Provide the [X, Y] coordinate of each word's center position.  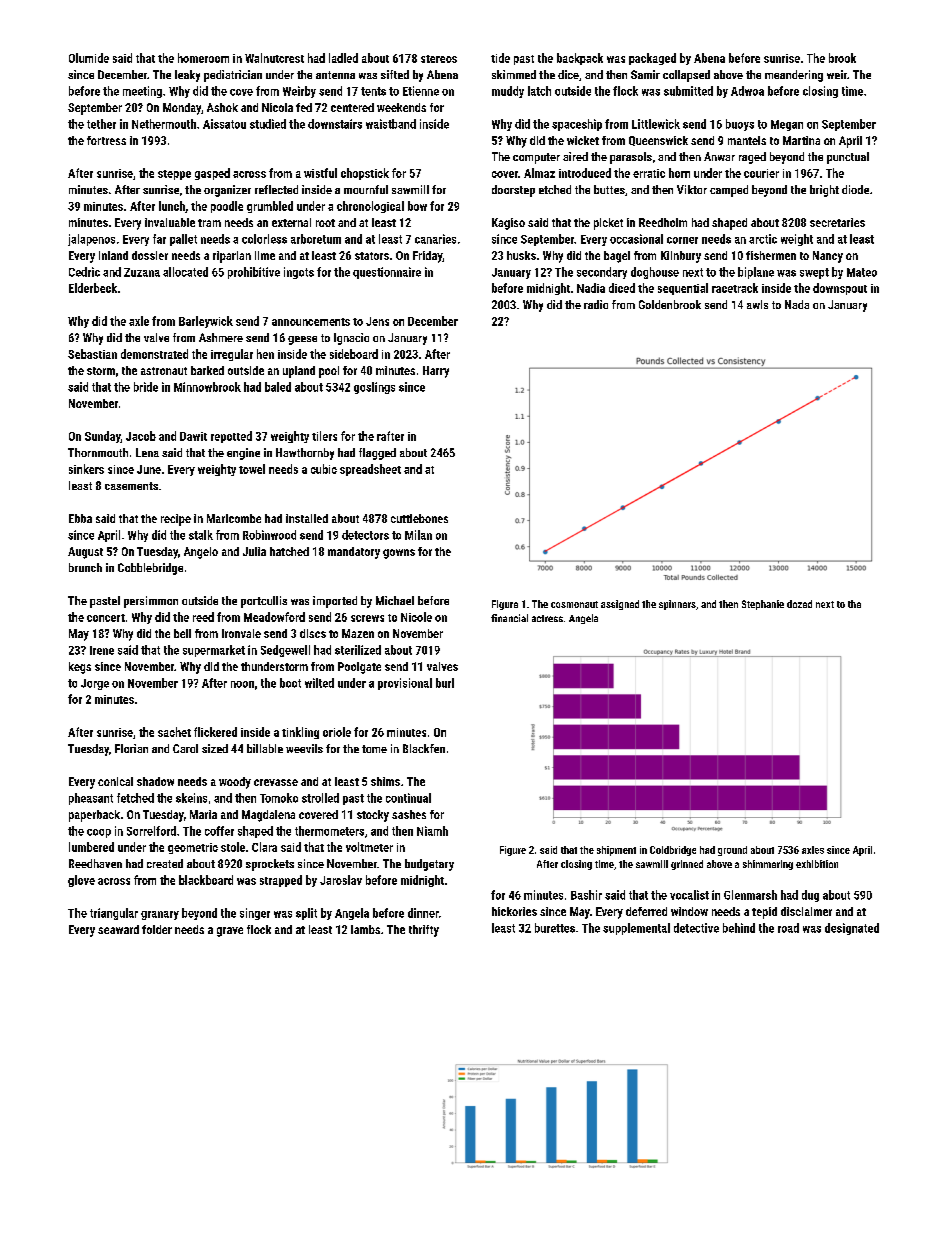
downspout [840, 289]
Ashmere [221, 337]
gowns [399, 554]
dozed [799, 604]
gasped [212, 174]
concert [106, 618]
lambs [365, 929]
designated [852, 929]
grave [230, 932]
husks [521, 255]
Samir [645, 74]
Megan [787, 125]
